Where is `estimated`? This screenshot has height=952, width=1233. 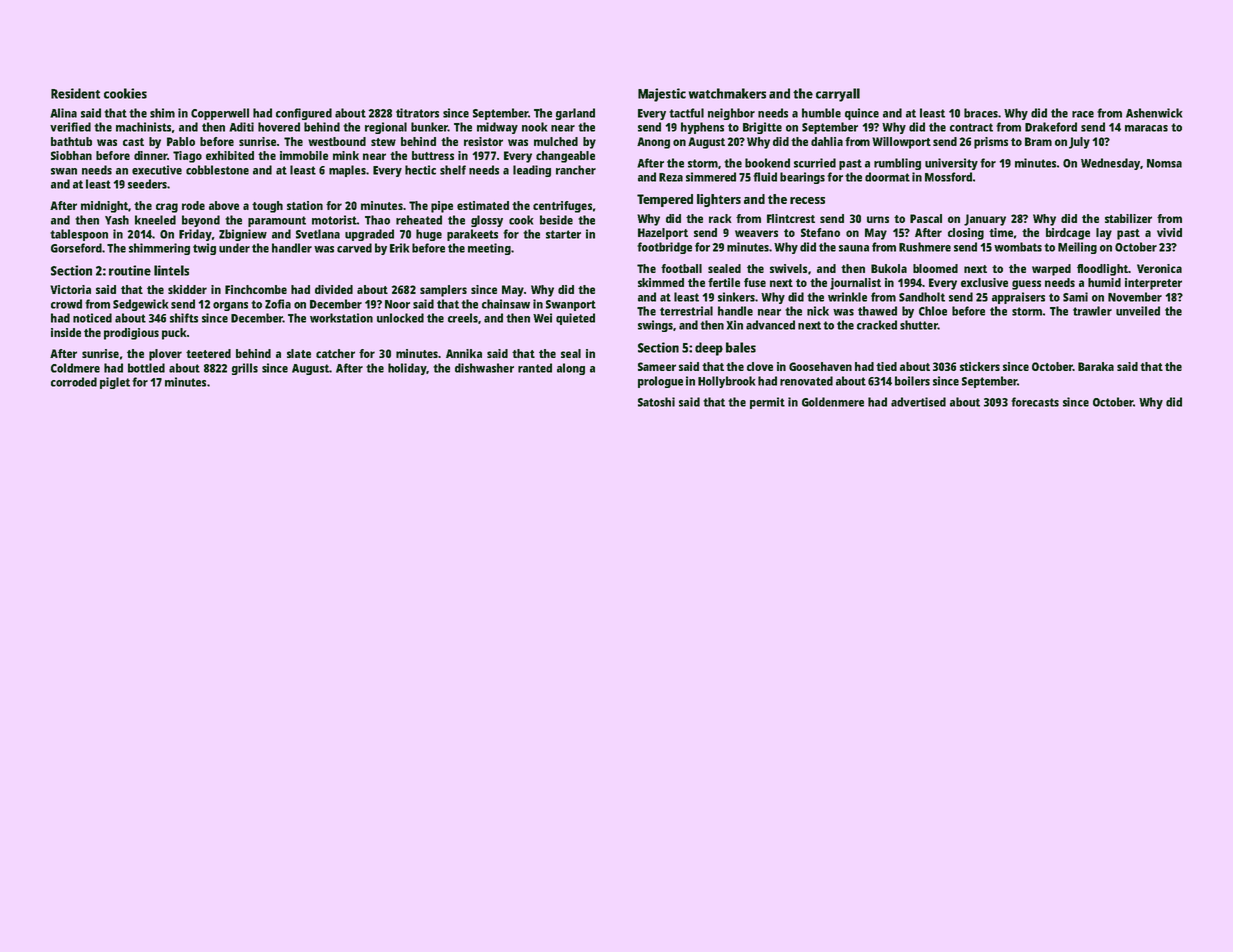
estimated is located at coordinates (483, 205).
